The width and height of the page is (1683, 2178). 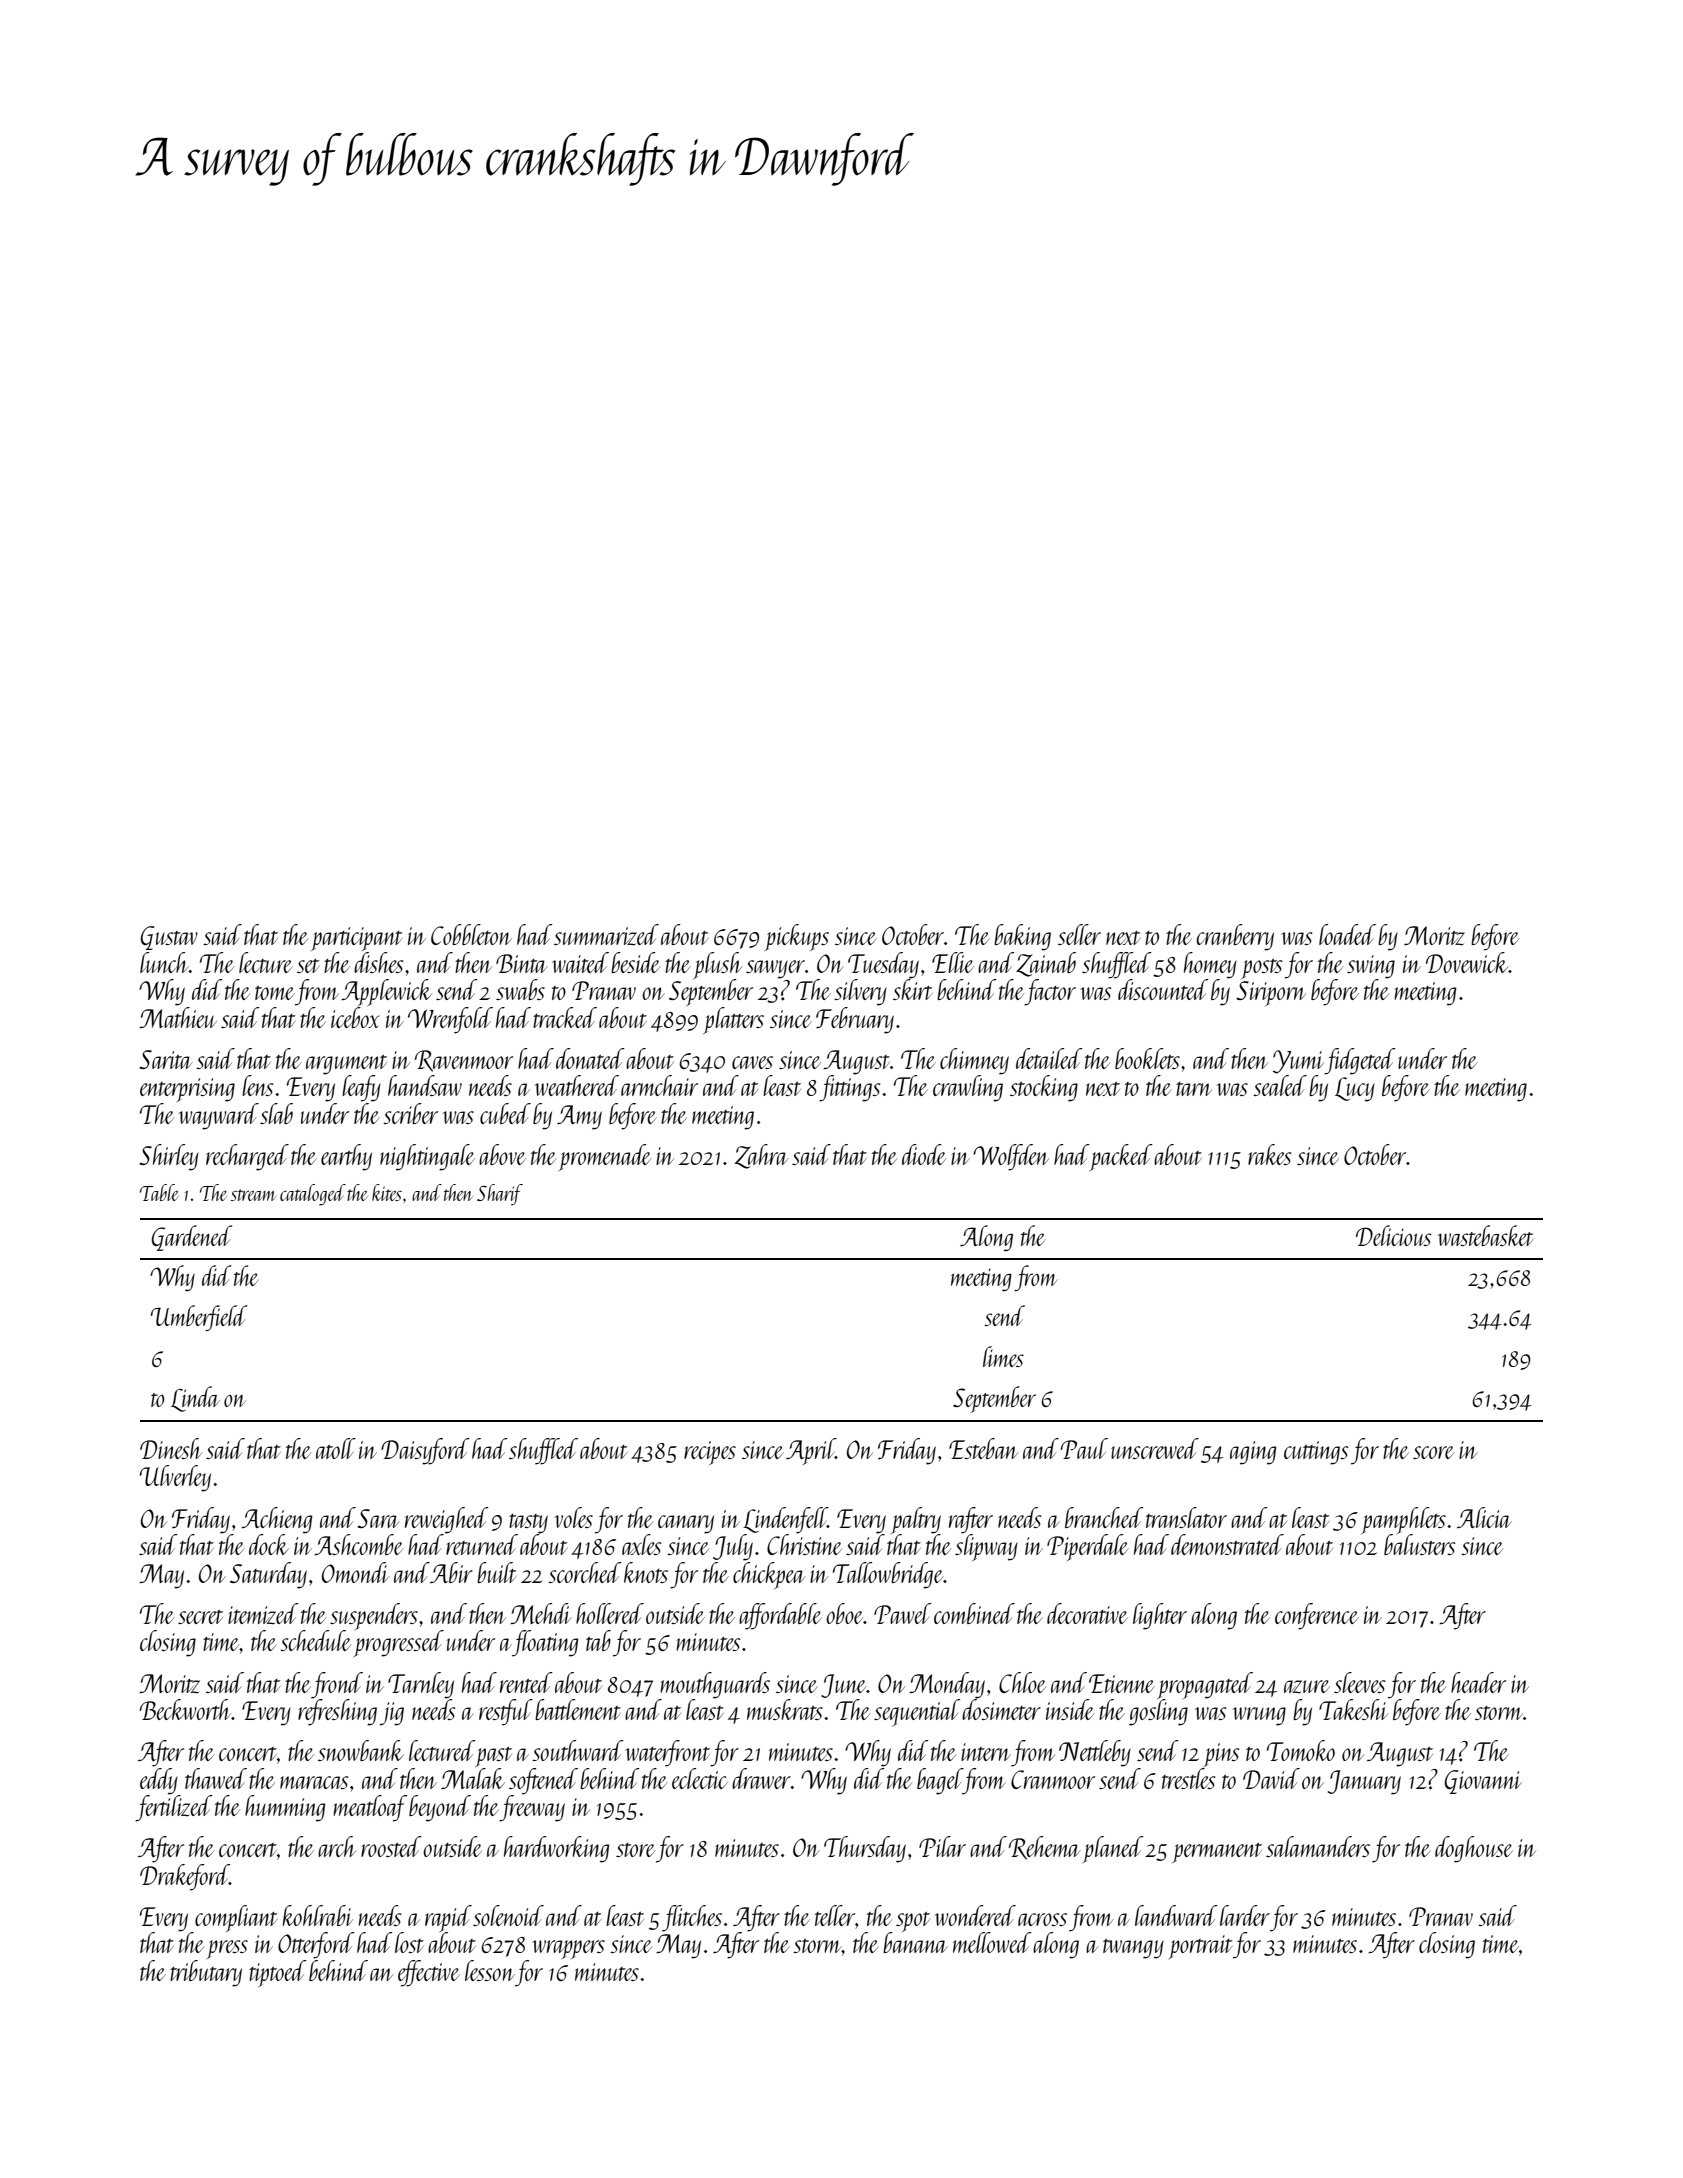 What do you see at coordinates (159, 1192) in the page?
I see `Table` at bounding box center [159, 1192].
